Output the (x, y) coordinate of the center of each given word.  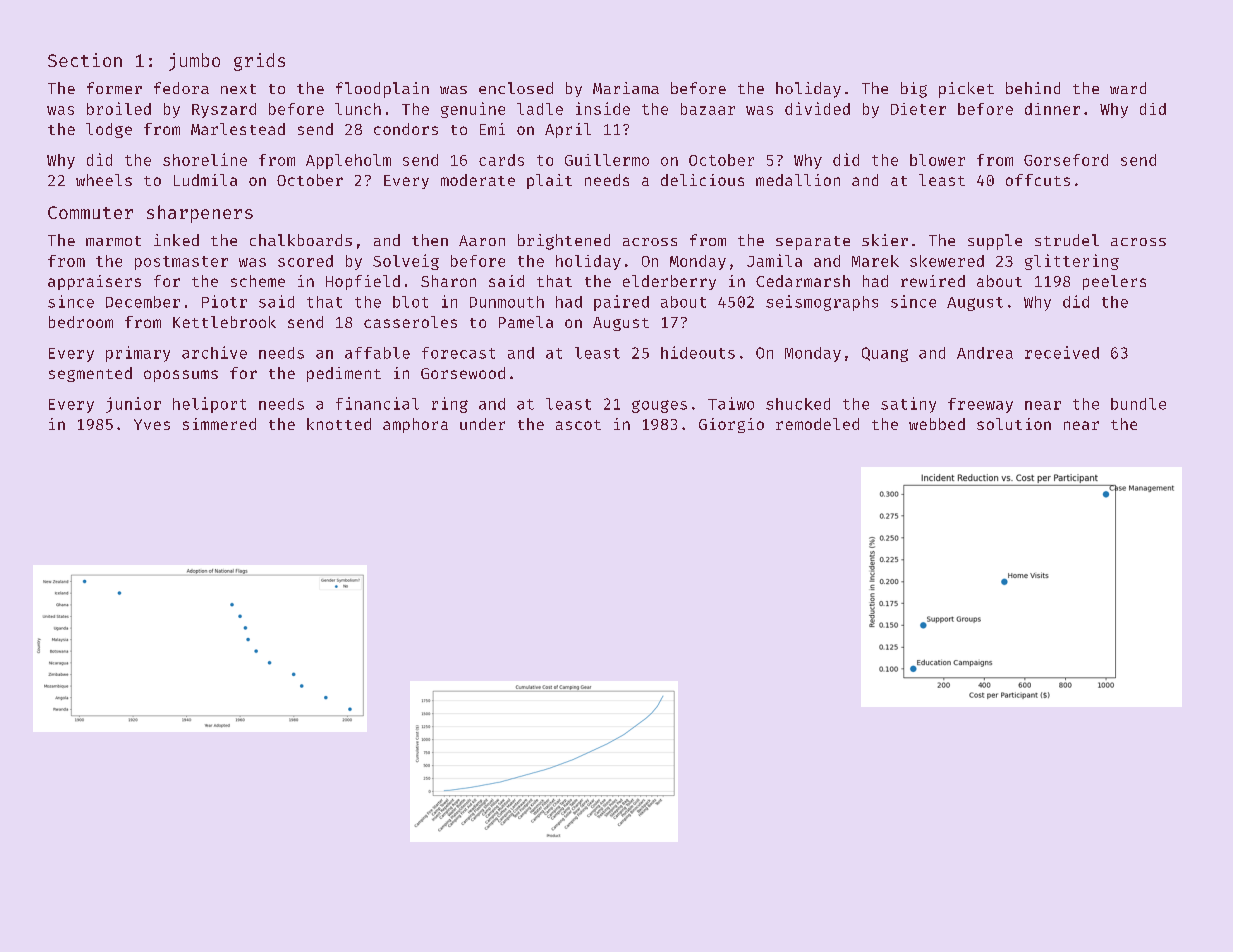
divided (817, 108)
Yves (152, 424)
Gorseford (1066, 160)
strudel (1067, 240)
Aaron (482, 240)
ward (1128, 88)
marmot (113, 241)
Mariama (626, 88)
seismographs (822, 303)
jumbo (194, 62)
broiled (119, 108)
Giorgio (731, 425)
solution (1014, 424)
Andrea (985, 353)
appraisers (94, 282)
